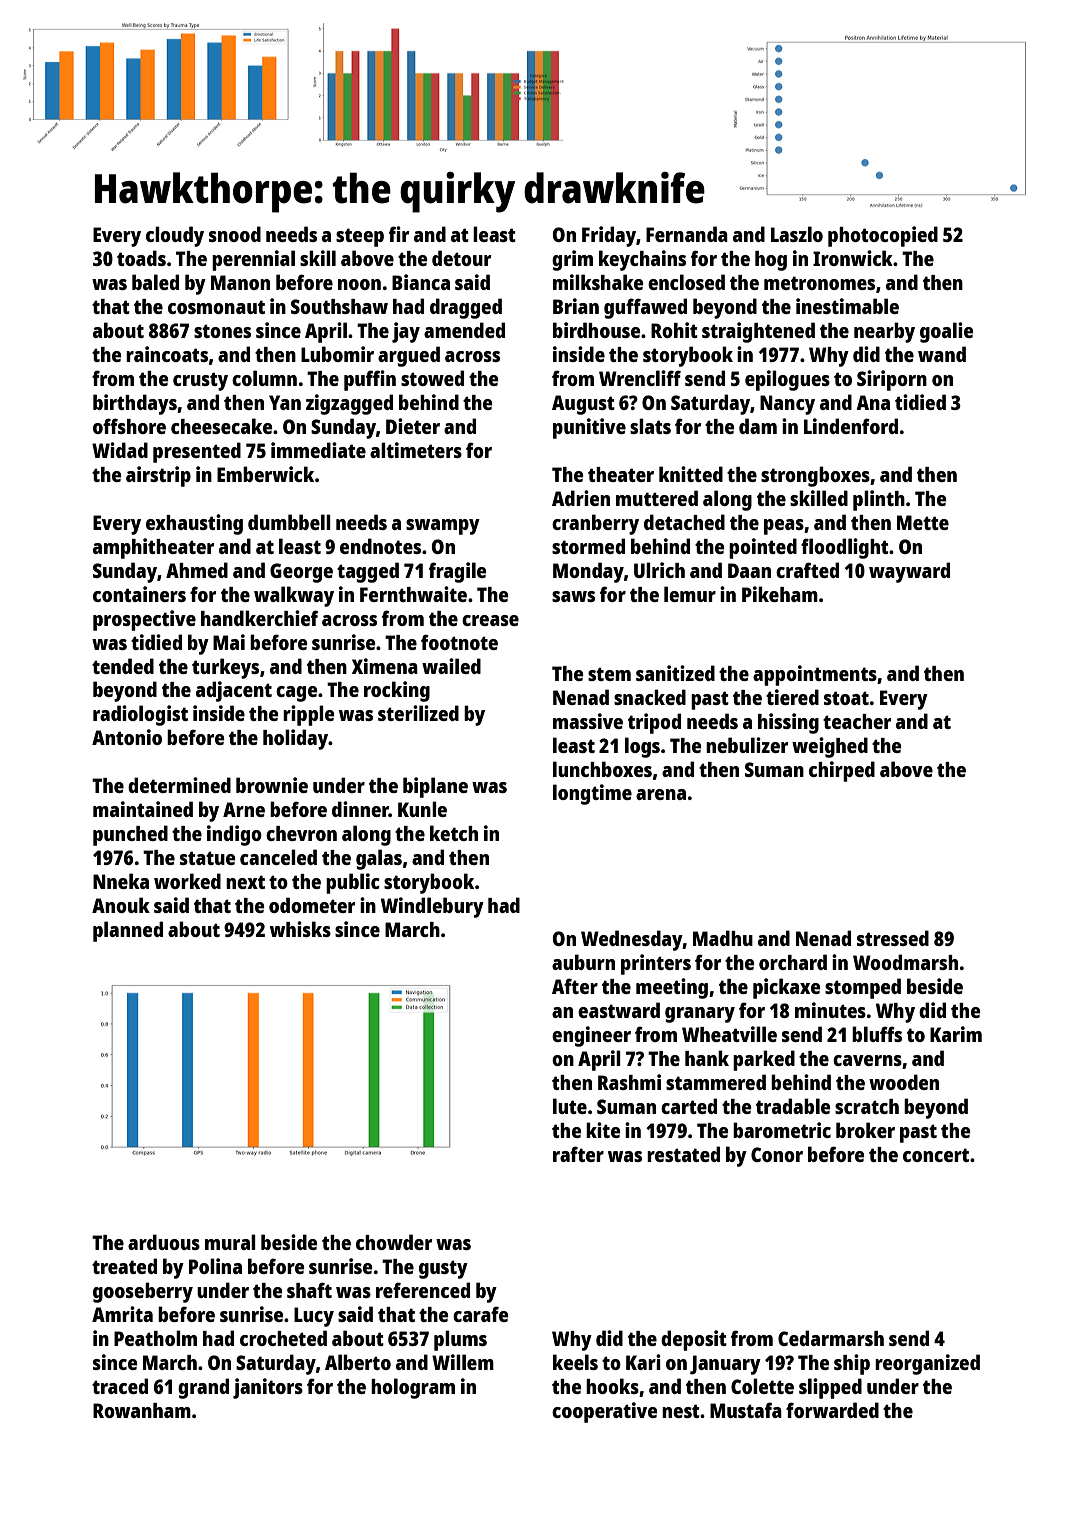 This document has width=1076, height=1529. Describe the element at coordinates (674, 330) in the document. I see `Rohit` at that location.
